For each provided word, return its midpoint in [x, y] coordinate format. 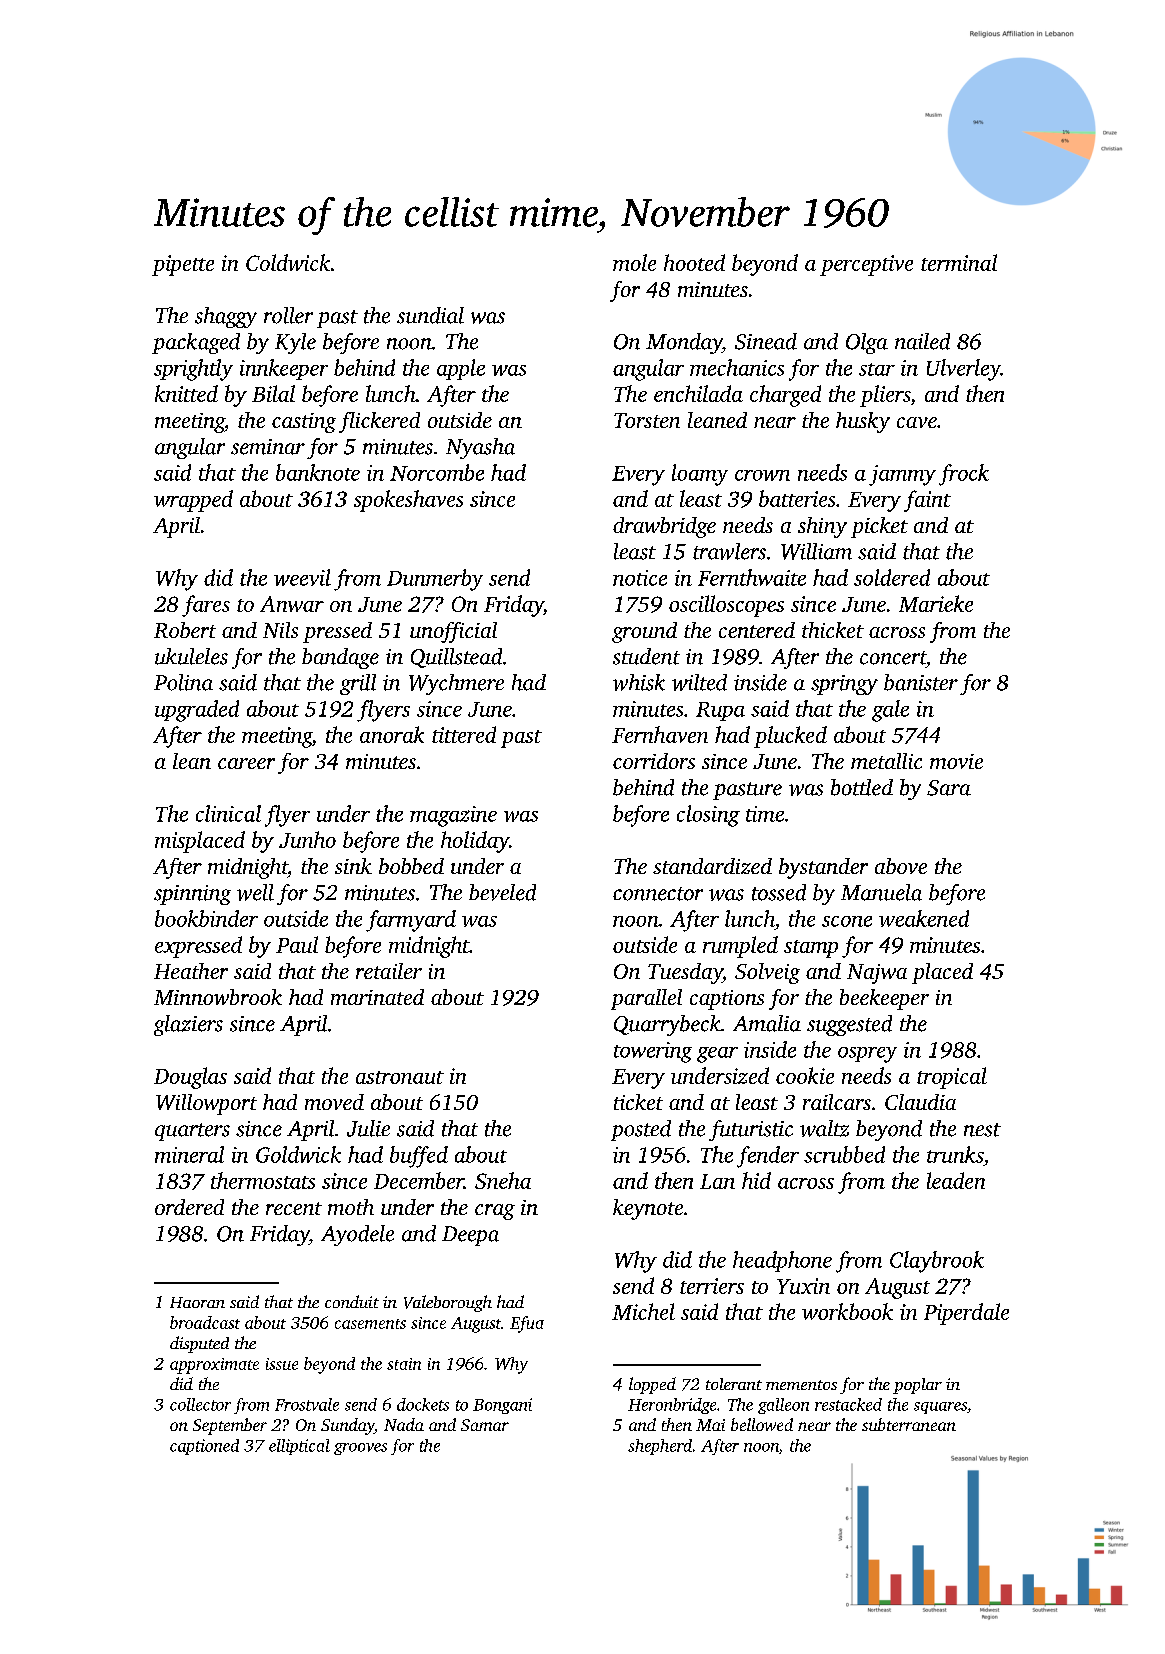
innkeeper [284, 369]
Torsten [647, 420]
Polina [183, 682]
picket [879, 527]
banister [921, 682]
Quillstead [456, 658]
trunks [955, 1154]
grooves [360, 1449]
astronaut [400, 1077]
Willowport [206, 1104]
